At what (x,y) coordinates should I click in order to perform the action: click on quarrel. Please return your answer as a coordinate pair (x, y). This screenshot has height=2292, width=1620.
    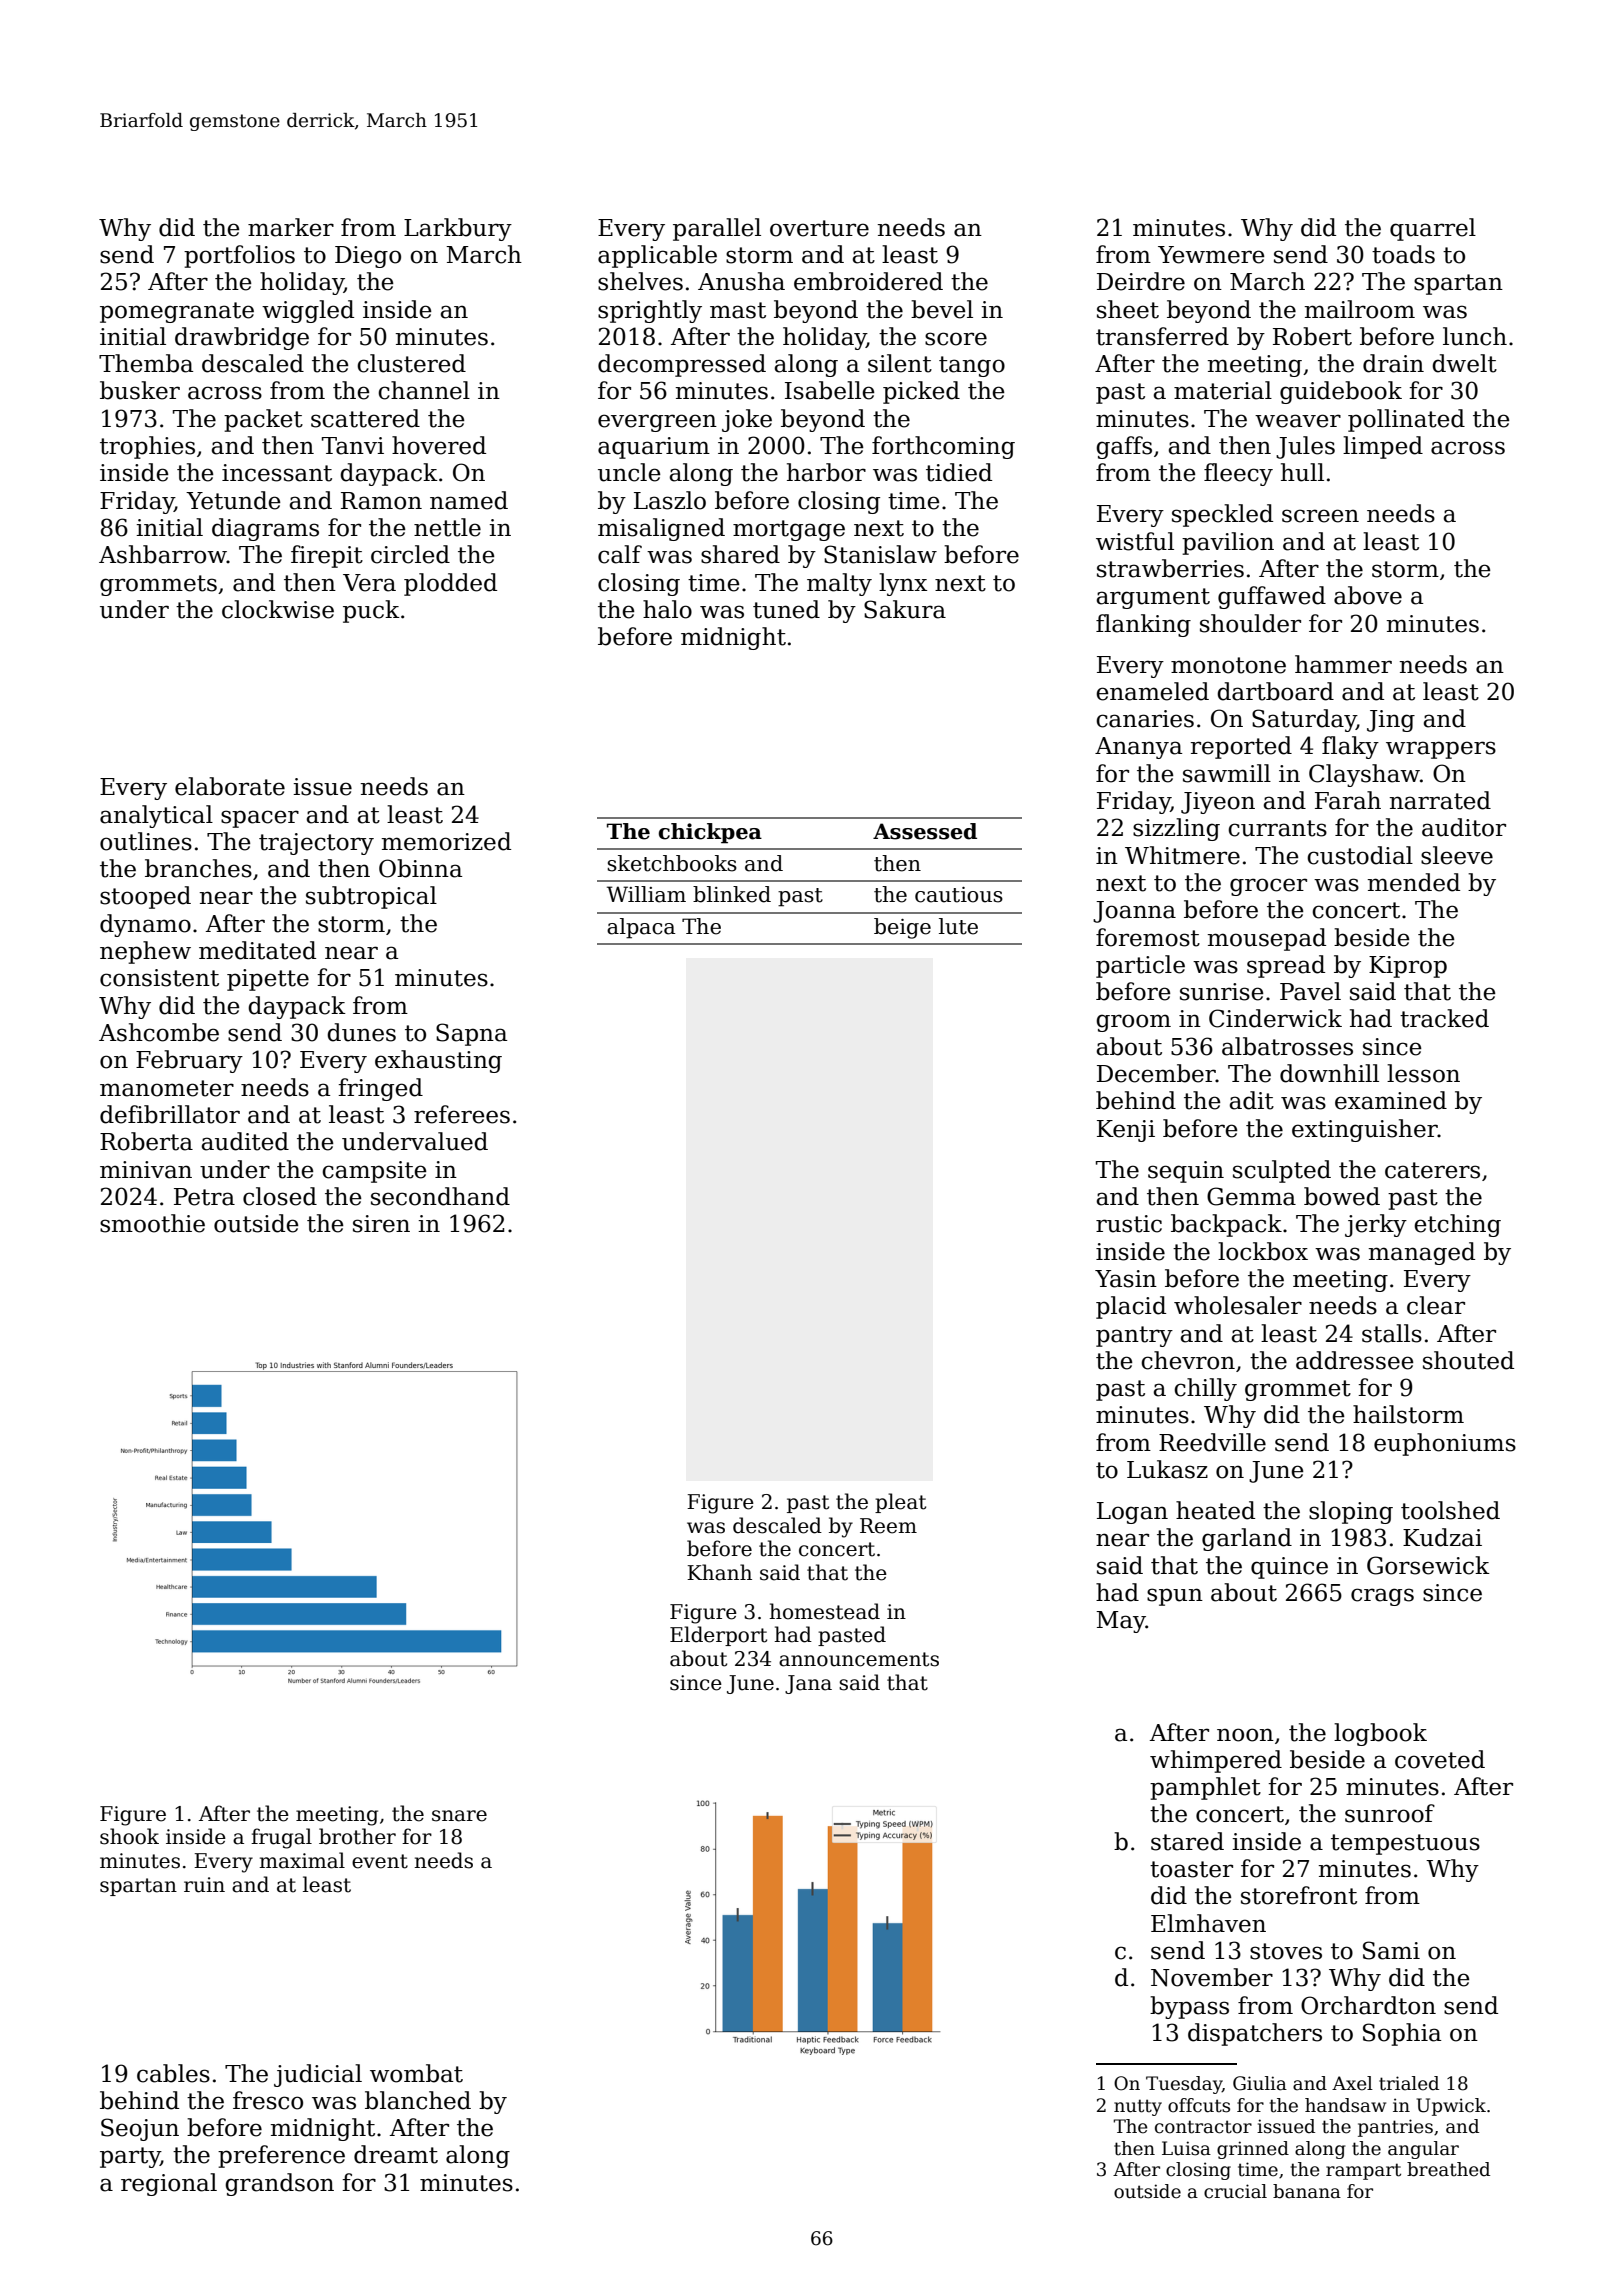
    Looking at the image, I should click on (1433, 229).
